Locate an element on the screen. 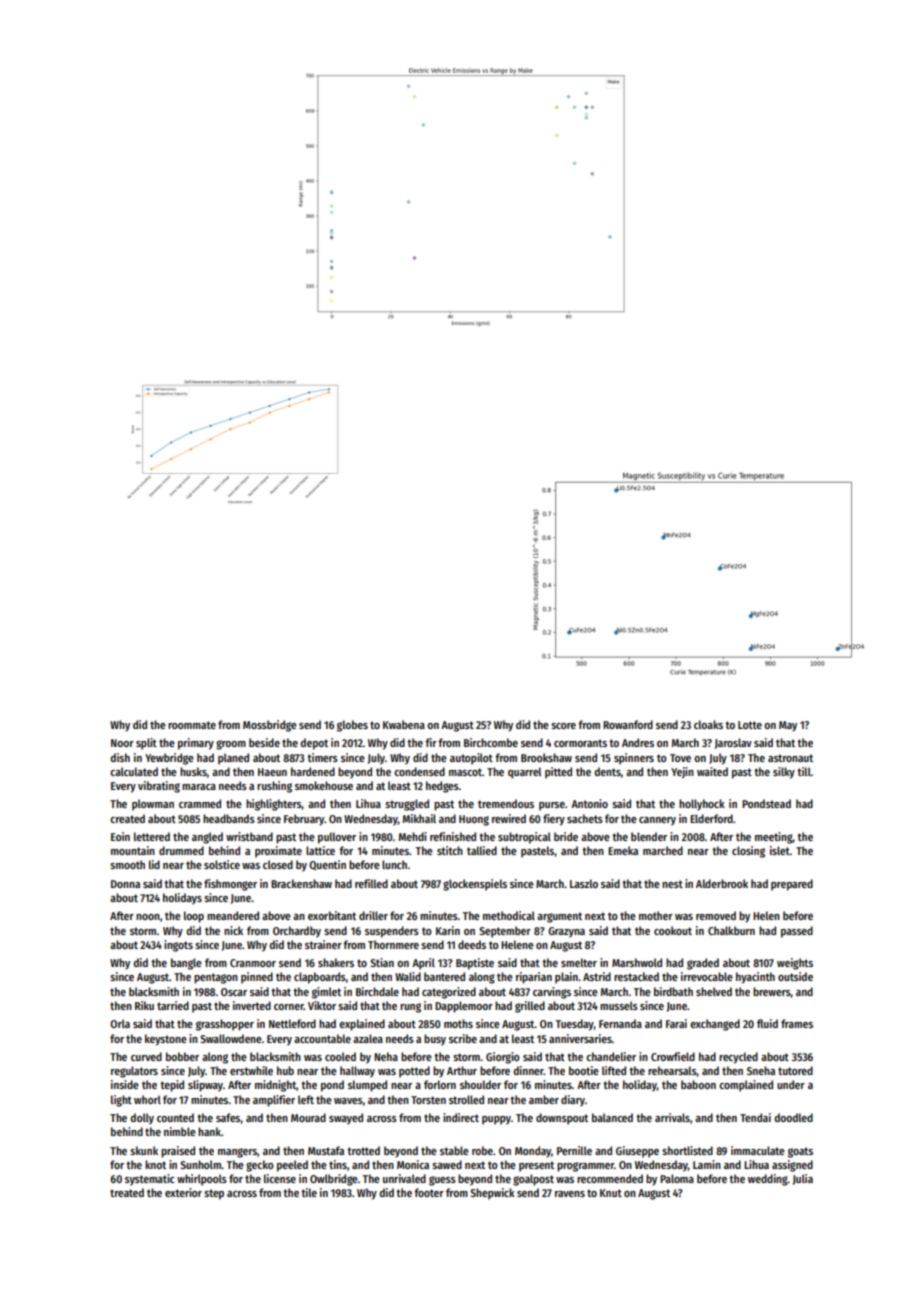  groom is located at coordinates (231, 745).
